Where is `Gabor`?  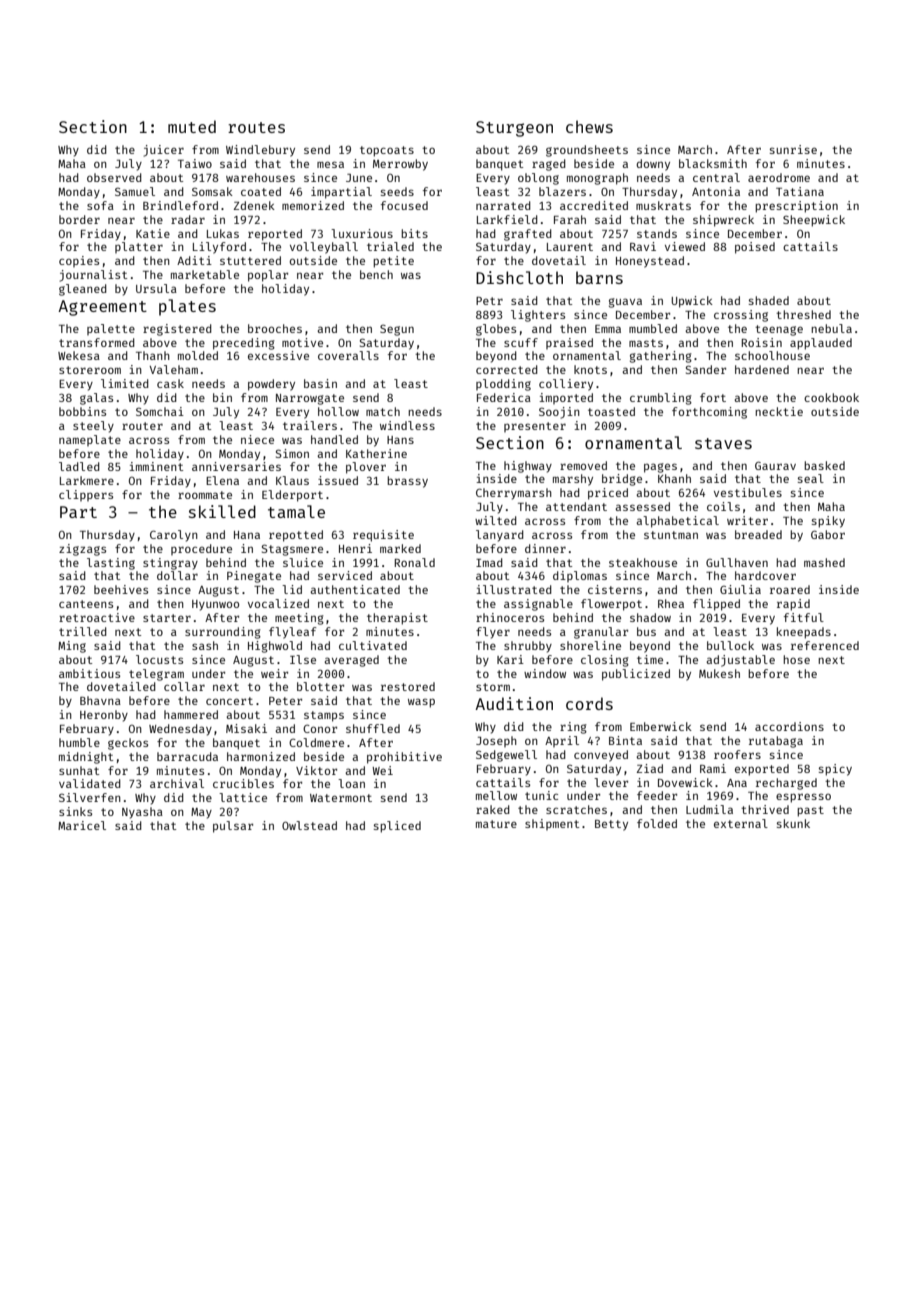
Gabor is located at coordinates (828, 534).
